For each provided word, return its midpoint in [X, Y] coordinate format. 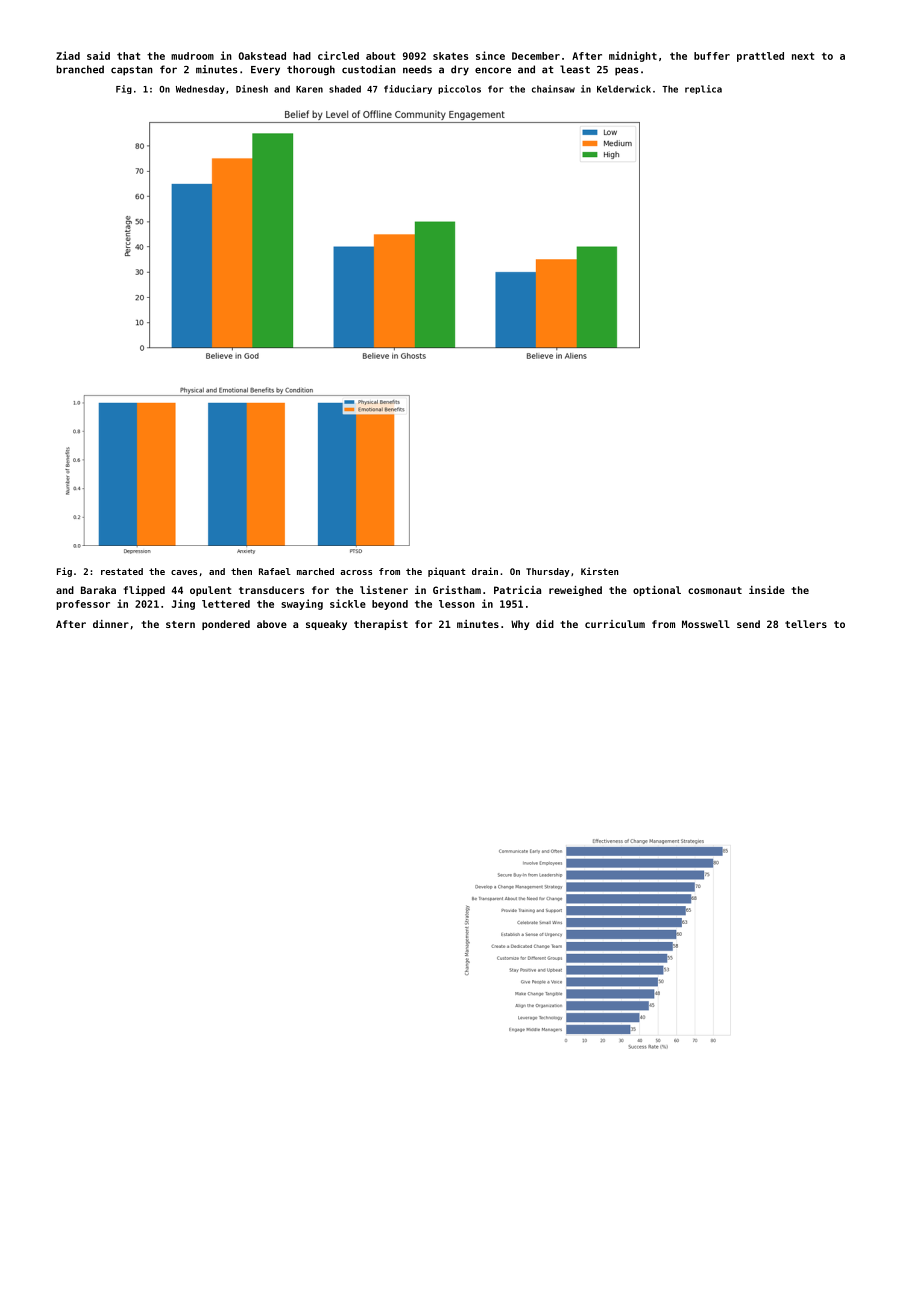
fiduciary [408, 89]
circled [338, 55]
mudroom [192, 56]
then [241, 571]
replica [703, 89]
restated [122, 571]
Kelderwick [624, 89]
